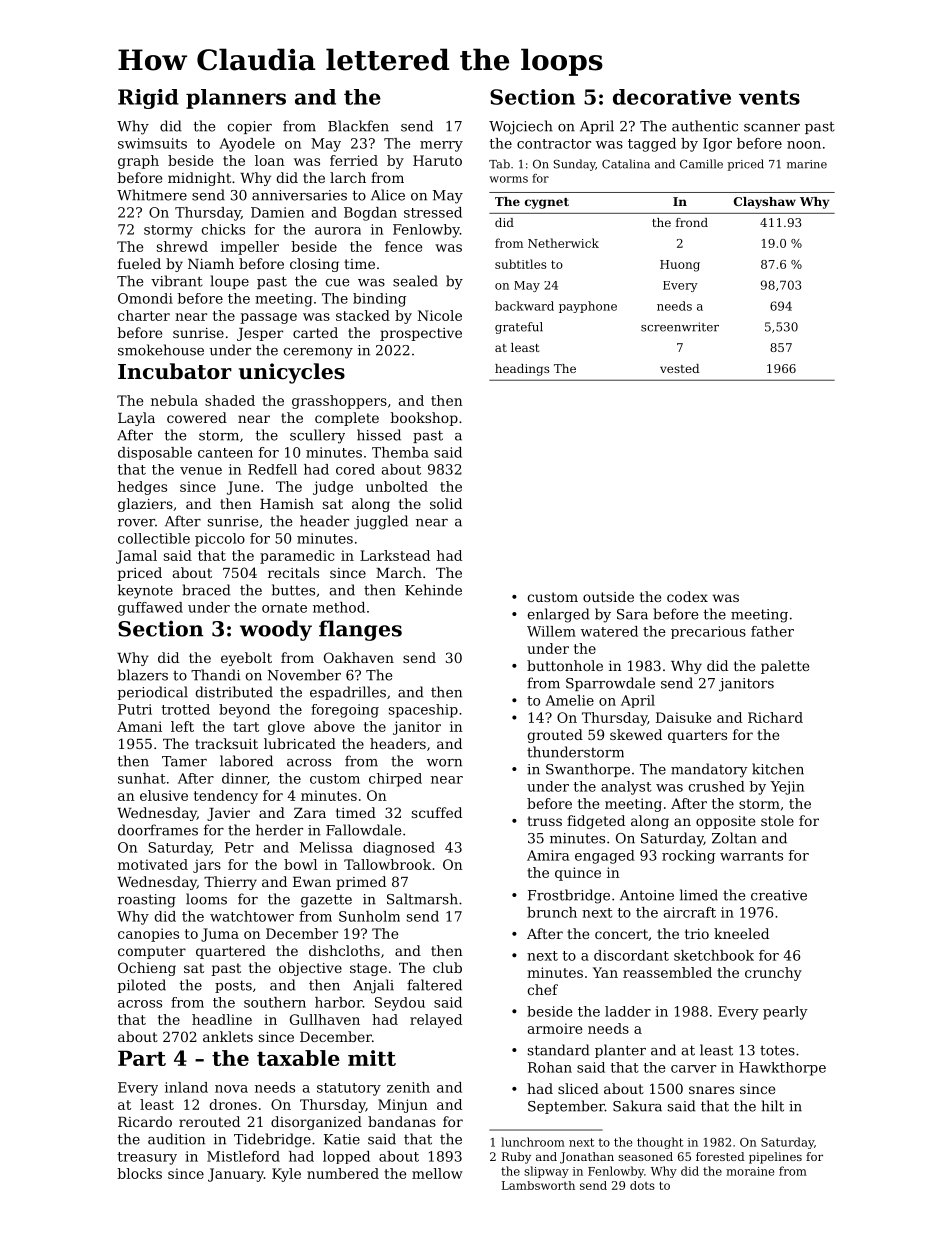 The width and height of the screenshot is (952, 1233). What do you see at coordinates (436, 1021) in the screenshot?
I see `relayed` at bounding box center [436, 1021].
